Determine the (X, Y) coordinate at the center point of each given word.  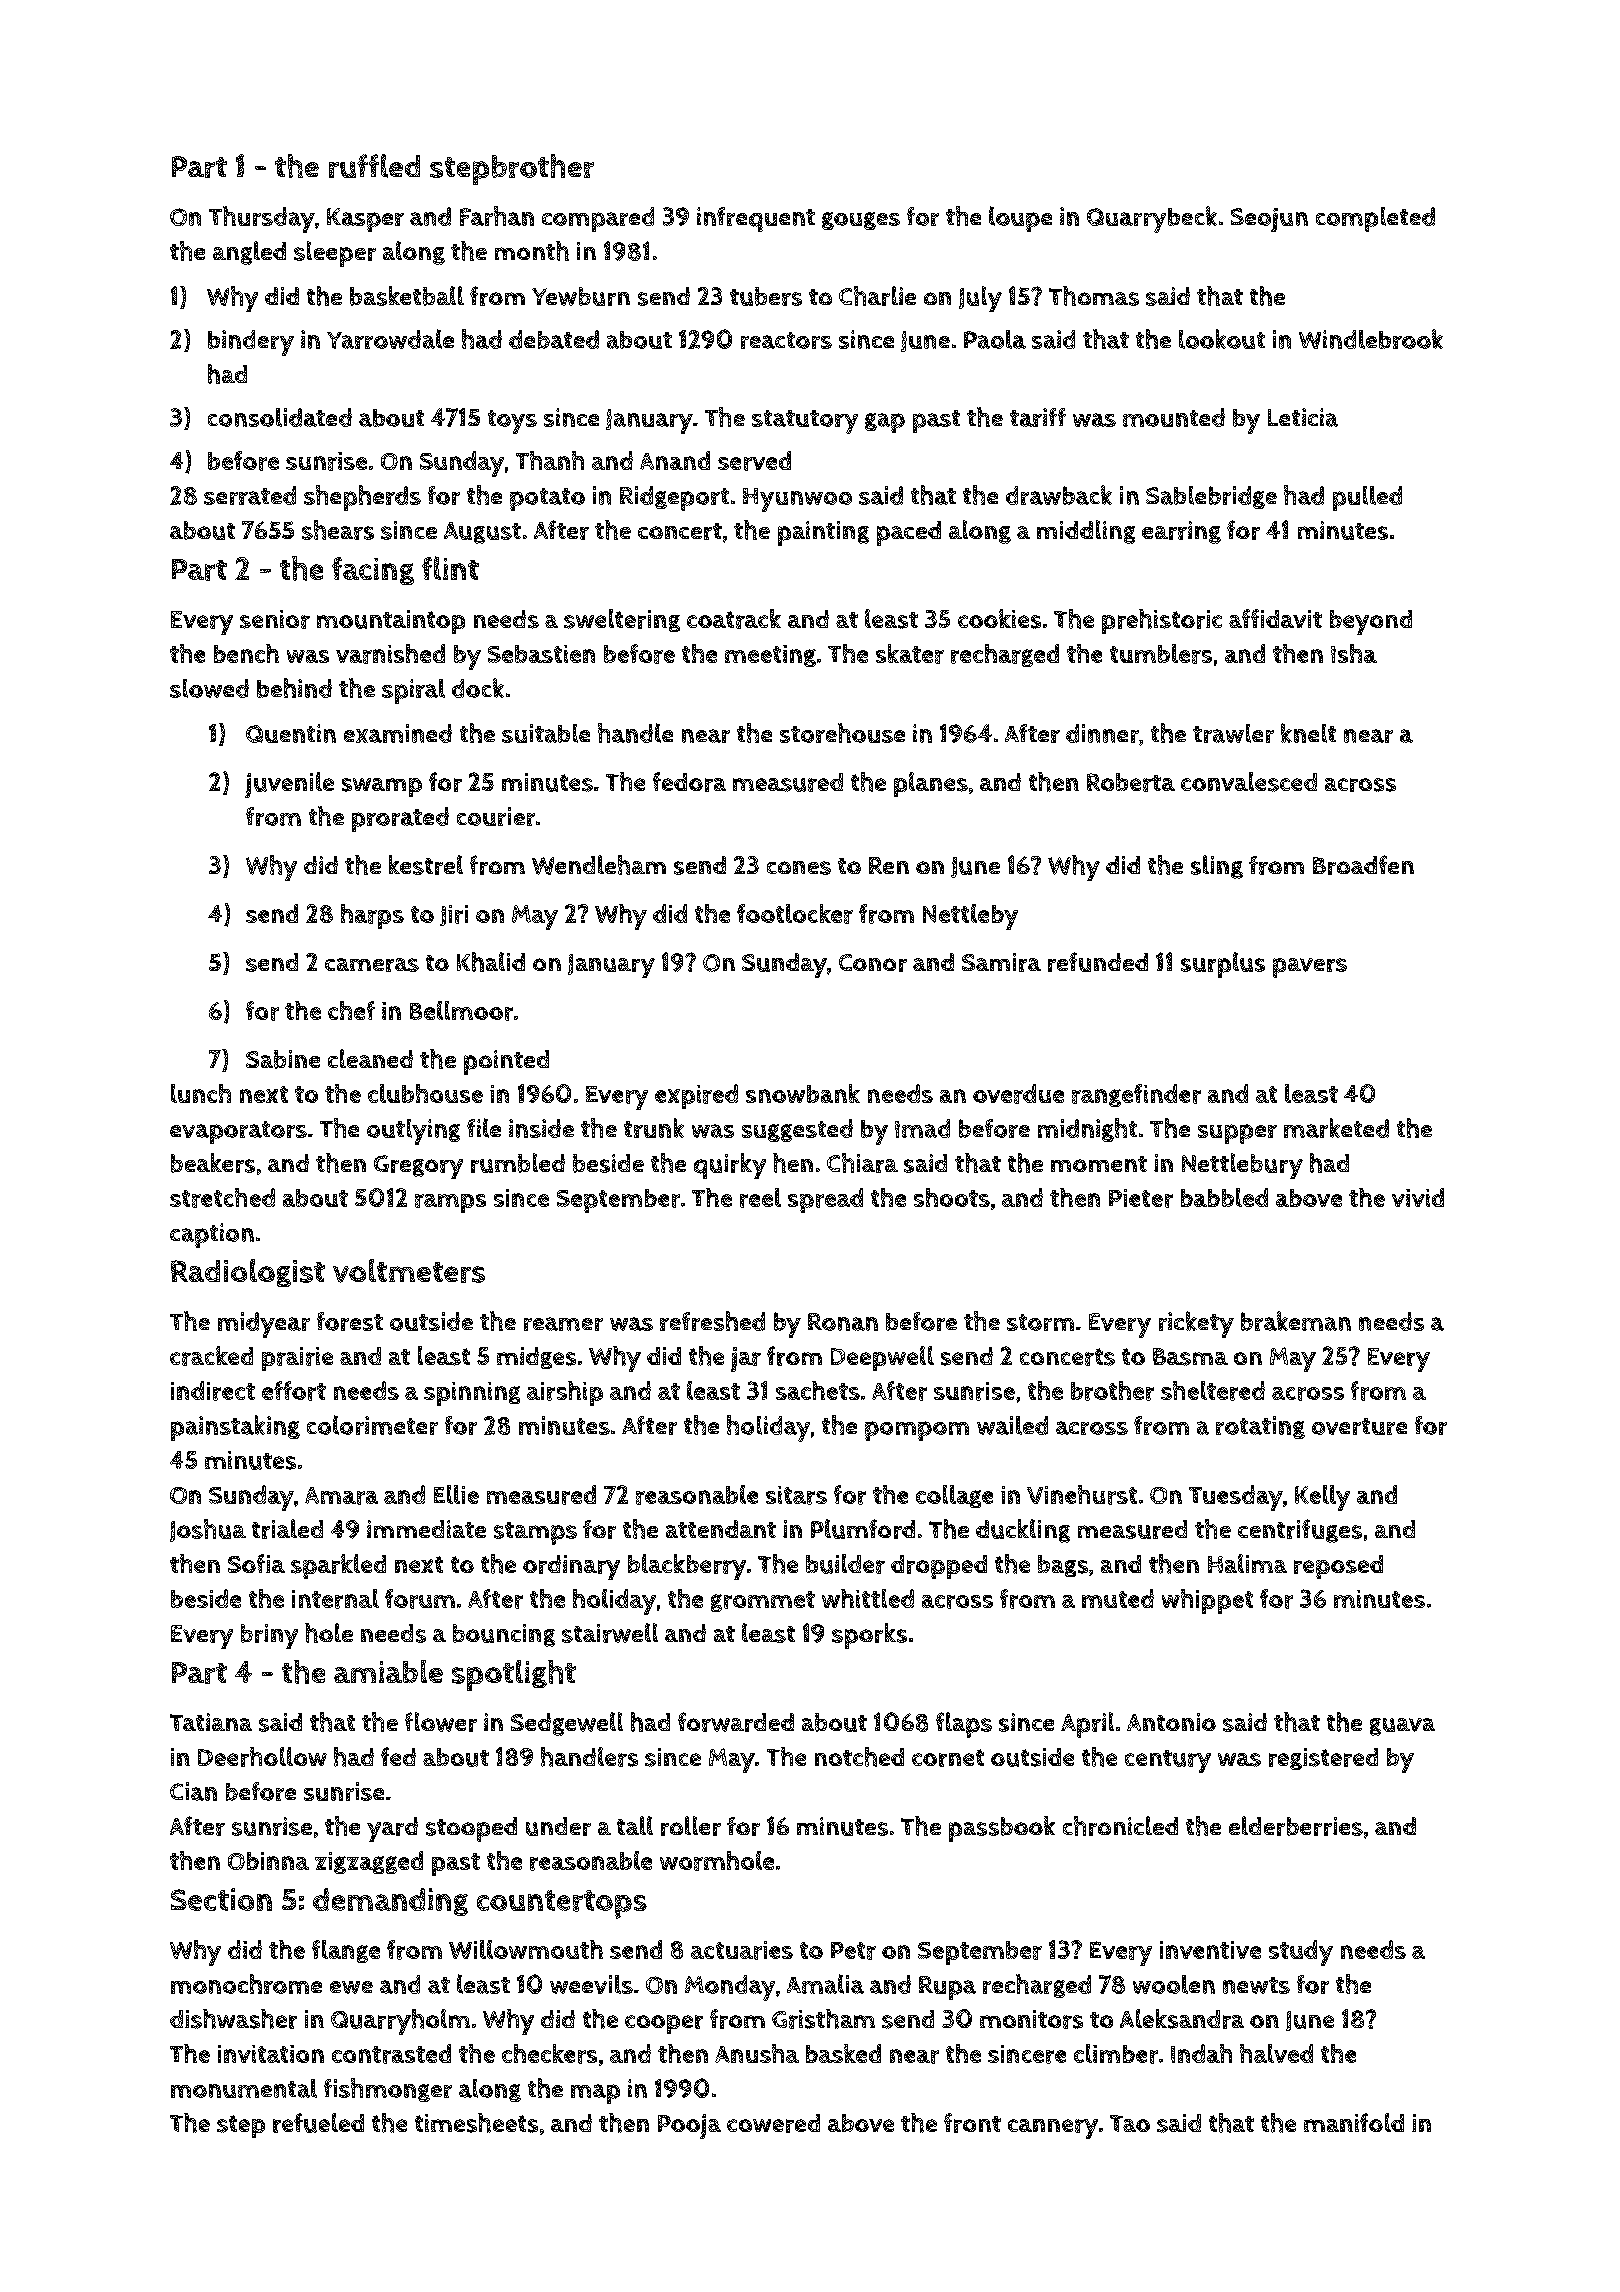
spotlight (514, 1675)
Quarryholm (400, 2022)
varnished (390, 654)
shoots (952, 1197)
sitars (796, 1495)
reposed (1338, 1567)
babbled (1224, 1197)
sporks (869, 1636)
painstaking (235, 1428)
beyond (1371, 622)
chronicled (1120, 1826)
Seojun (1269, 220)
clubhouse (425, 1093)
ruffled (374, 166)
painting (823, 533)
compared (598, 219)
